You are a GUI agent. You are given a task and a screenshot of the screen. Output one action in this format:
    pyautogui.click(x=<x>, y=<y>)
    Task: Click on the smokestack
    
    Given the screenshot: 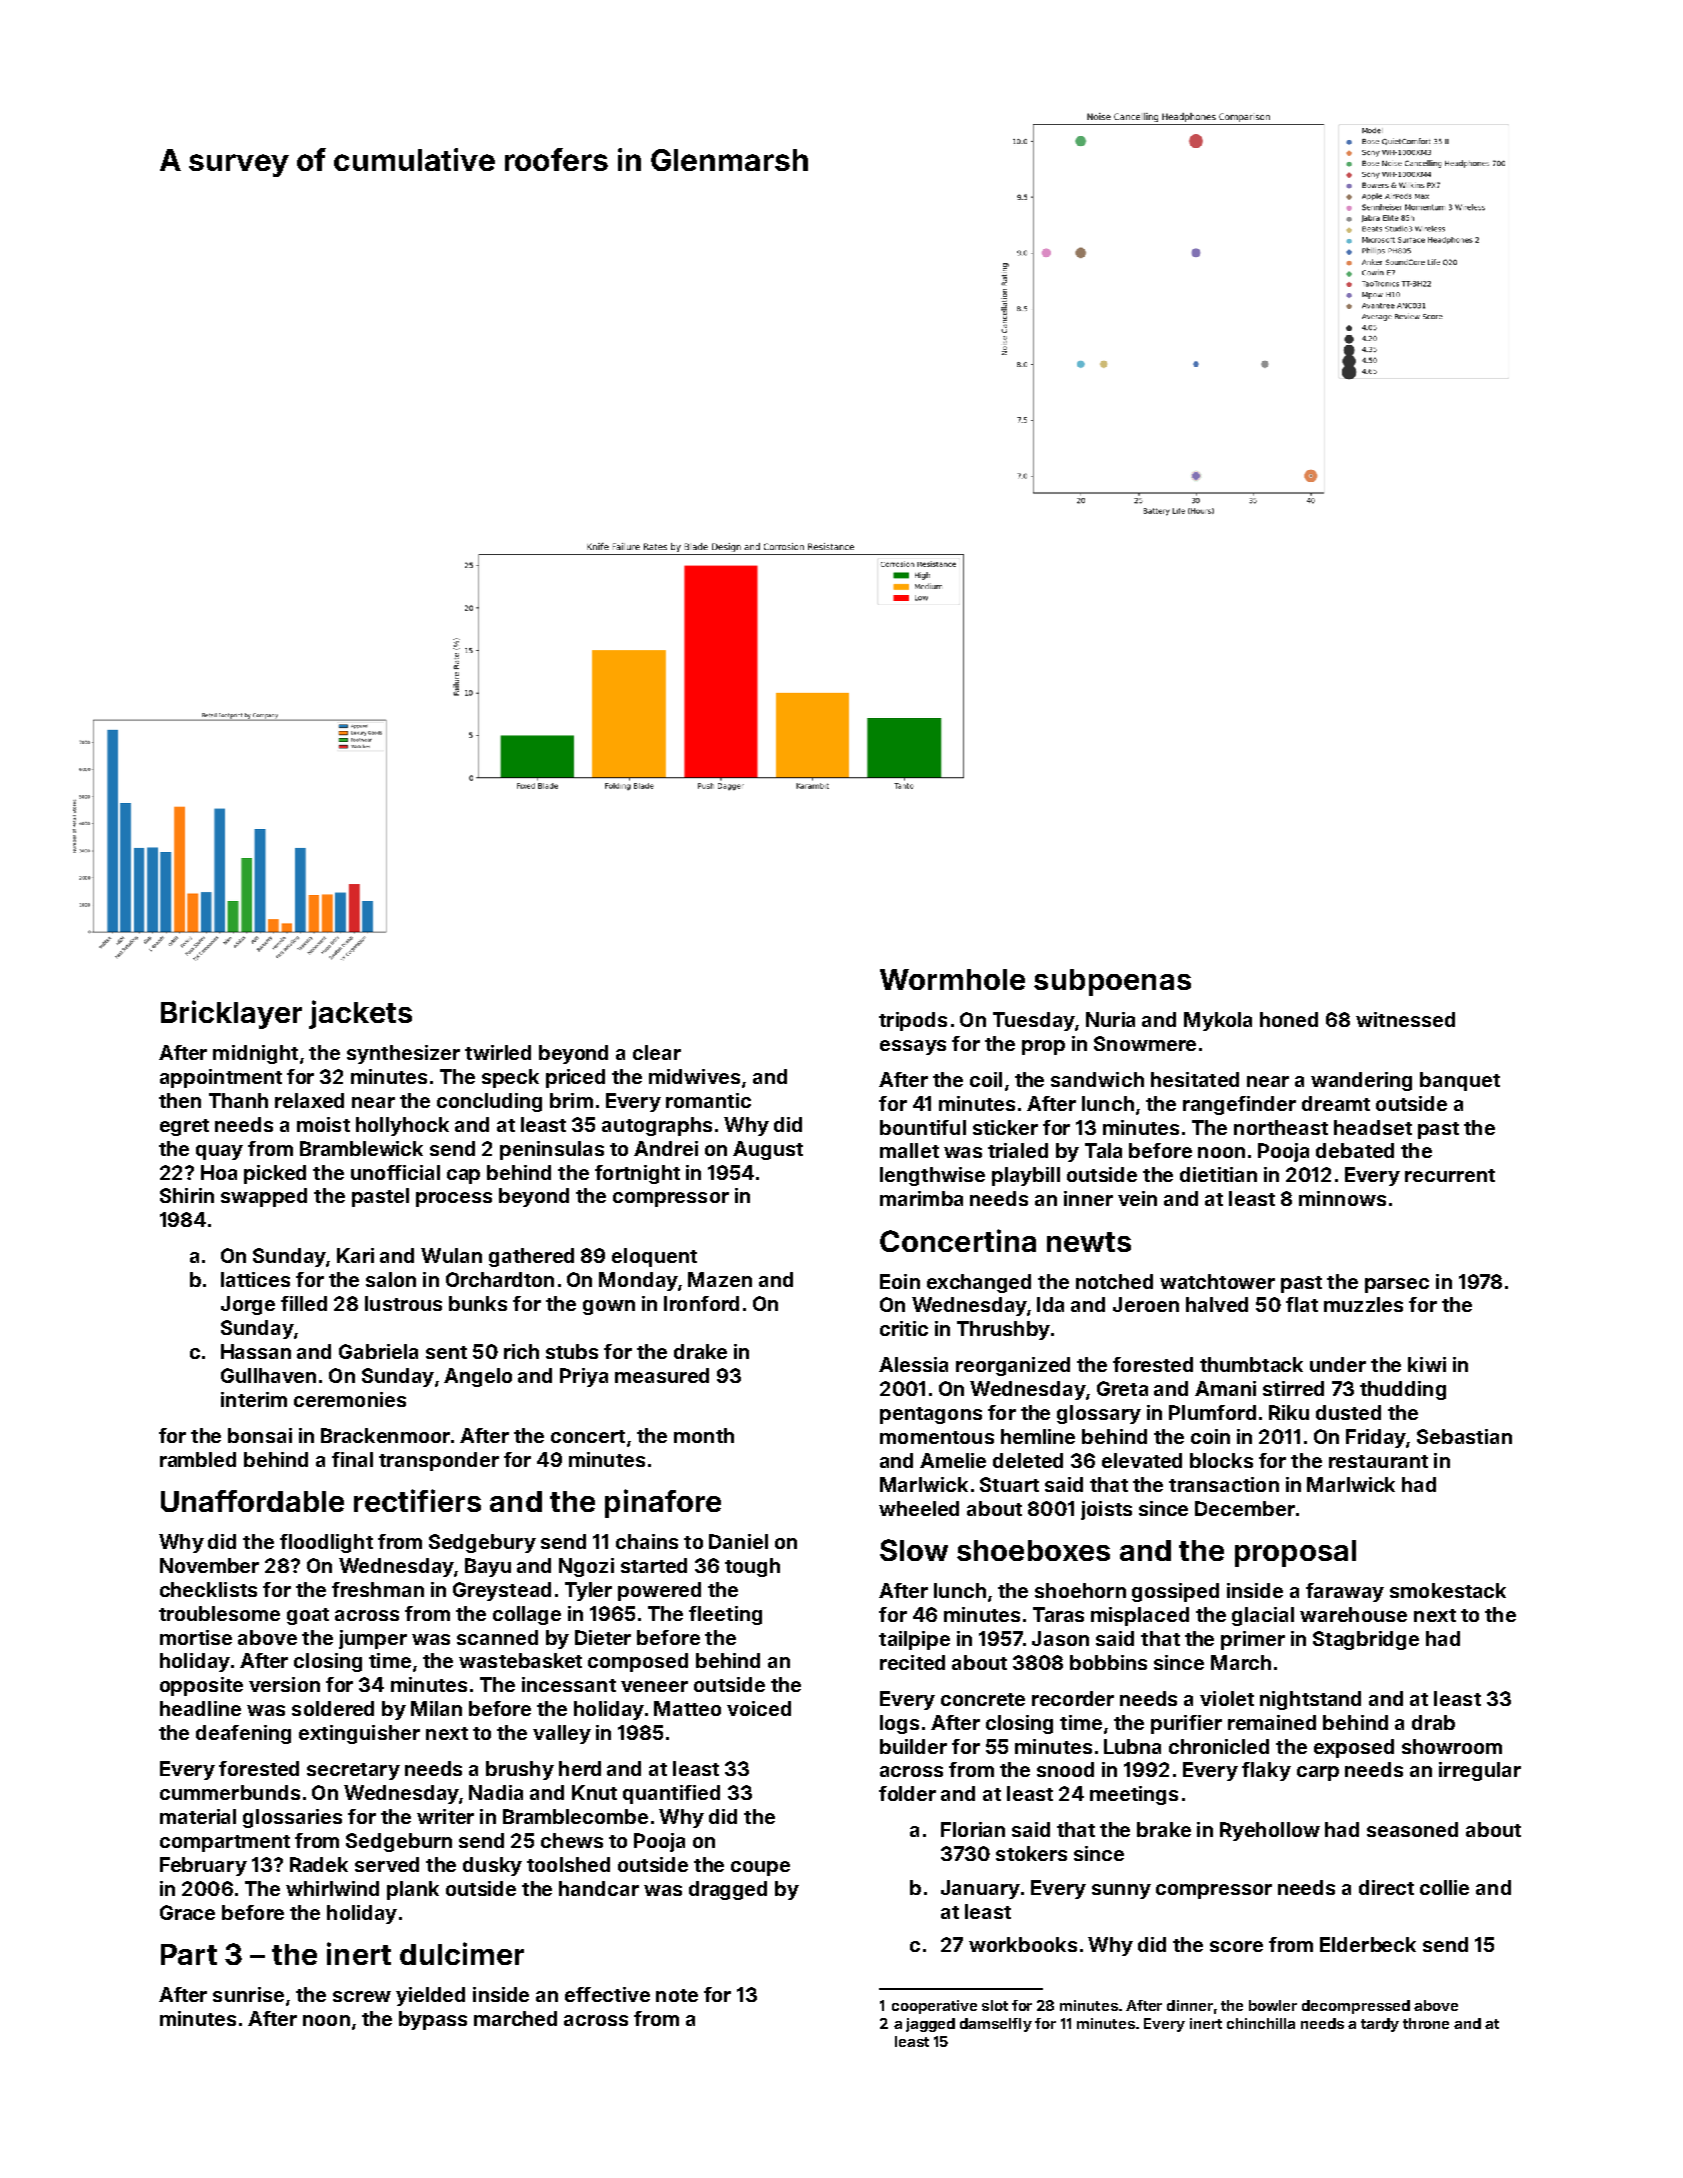 What is the action you would take?
    pyautogui.click(x=1448, y=1590)
